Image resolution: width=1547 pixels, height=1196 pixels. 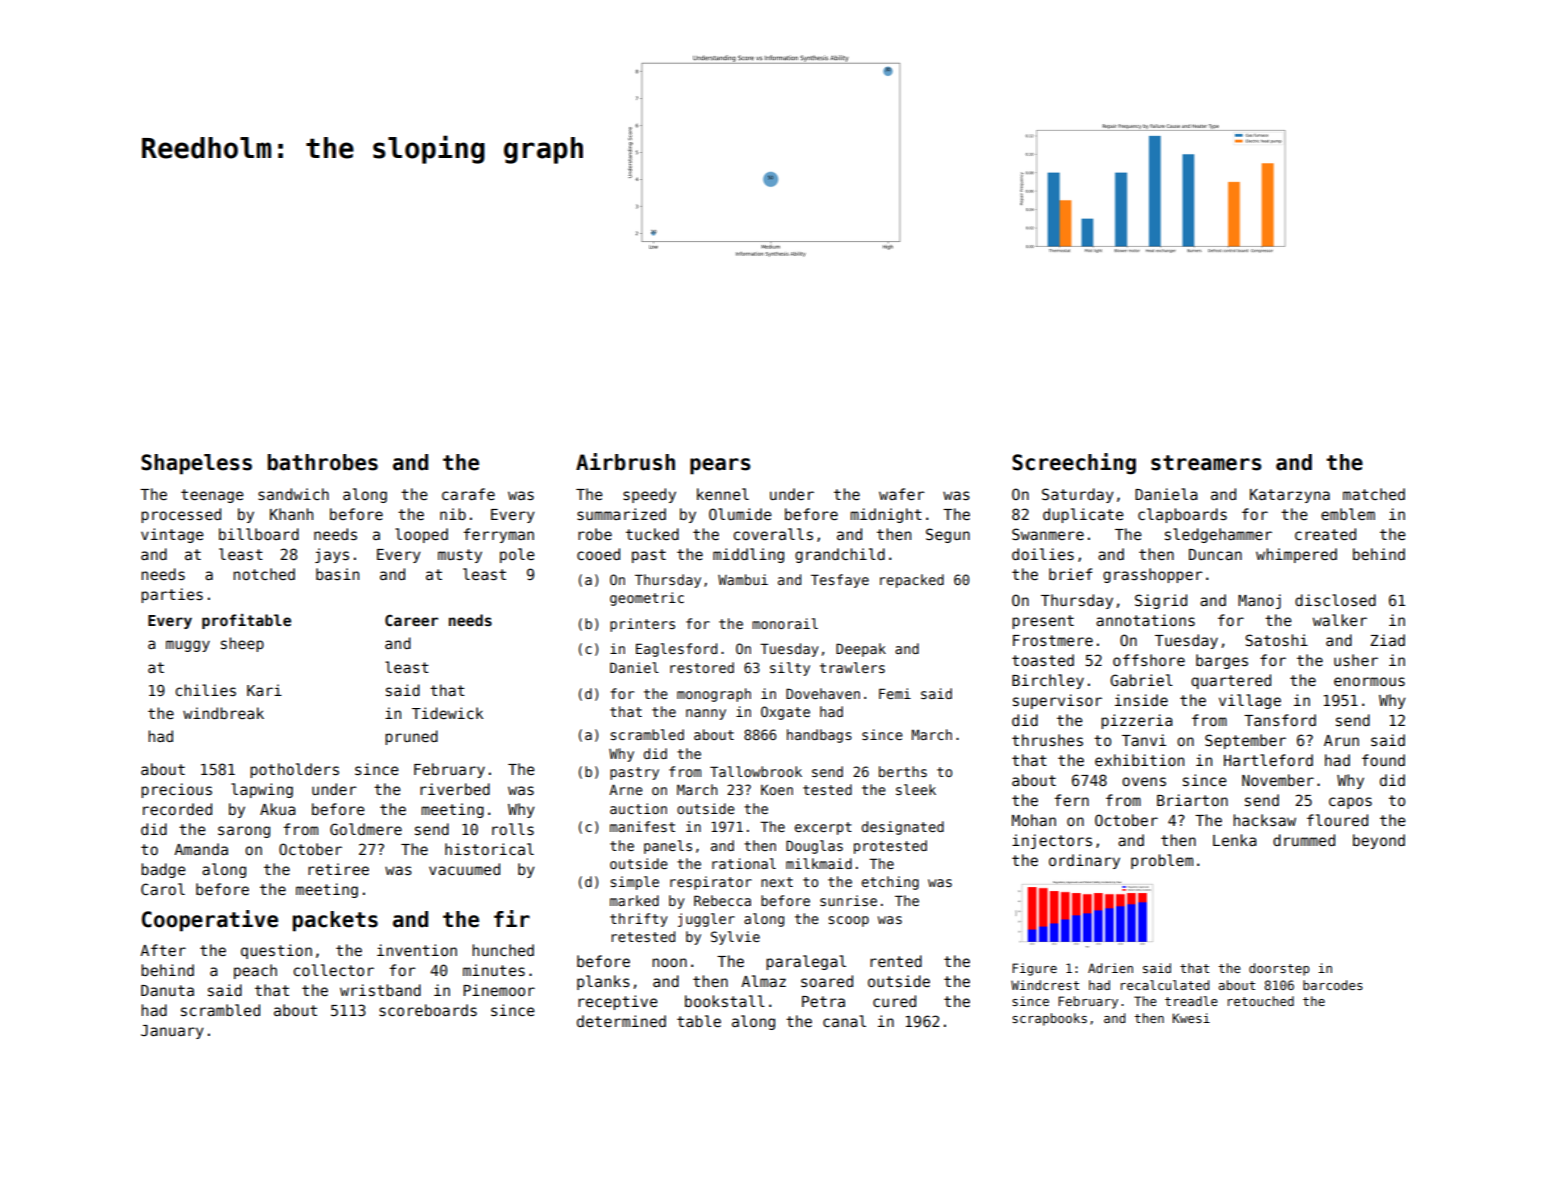 I want to click on Airbrush, so click(x=625, y=462).
